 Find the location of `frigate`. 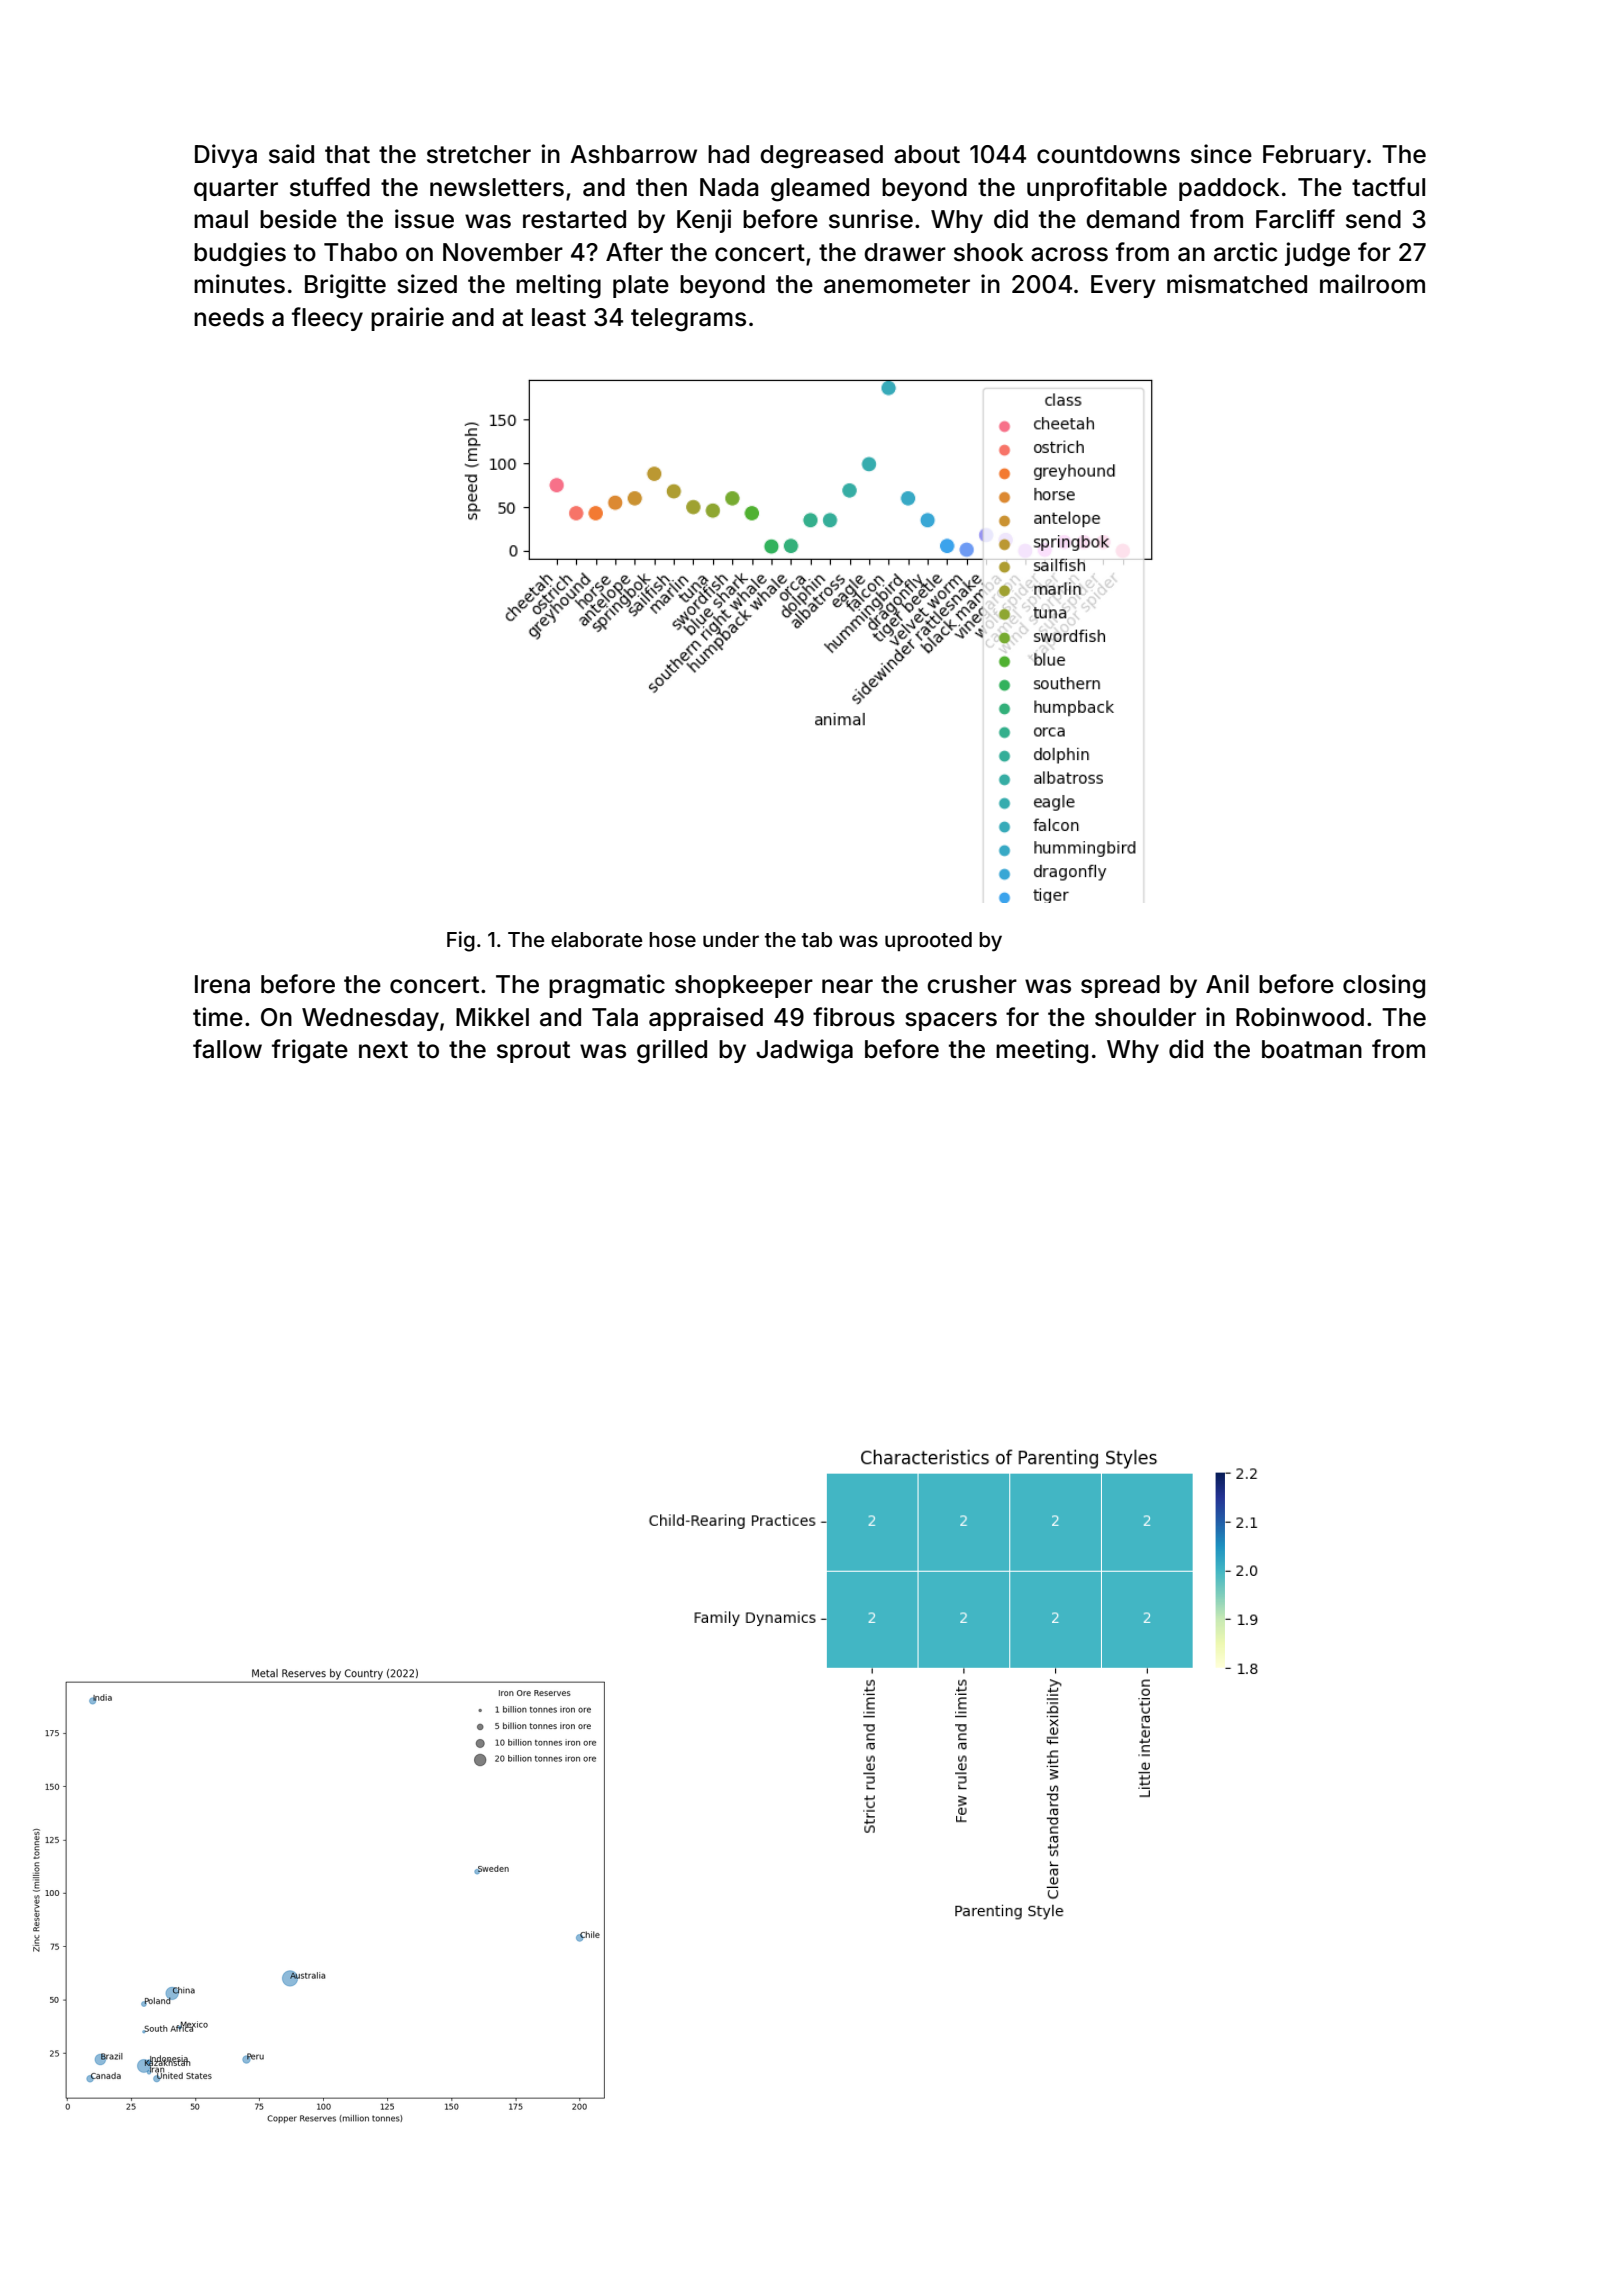

frigate is located at coordinates (310, 1051).
